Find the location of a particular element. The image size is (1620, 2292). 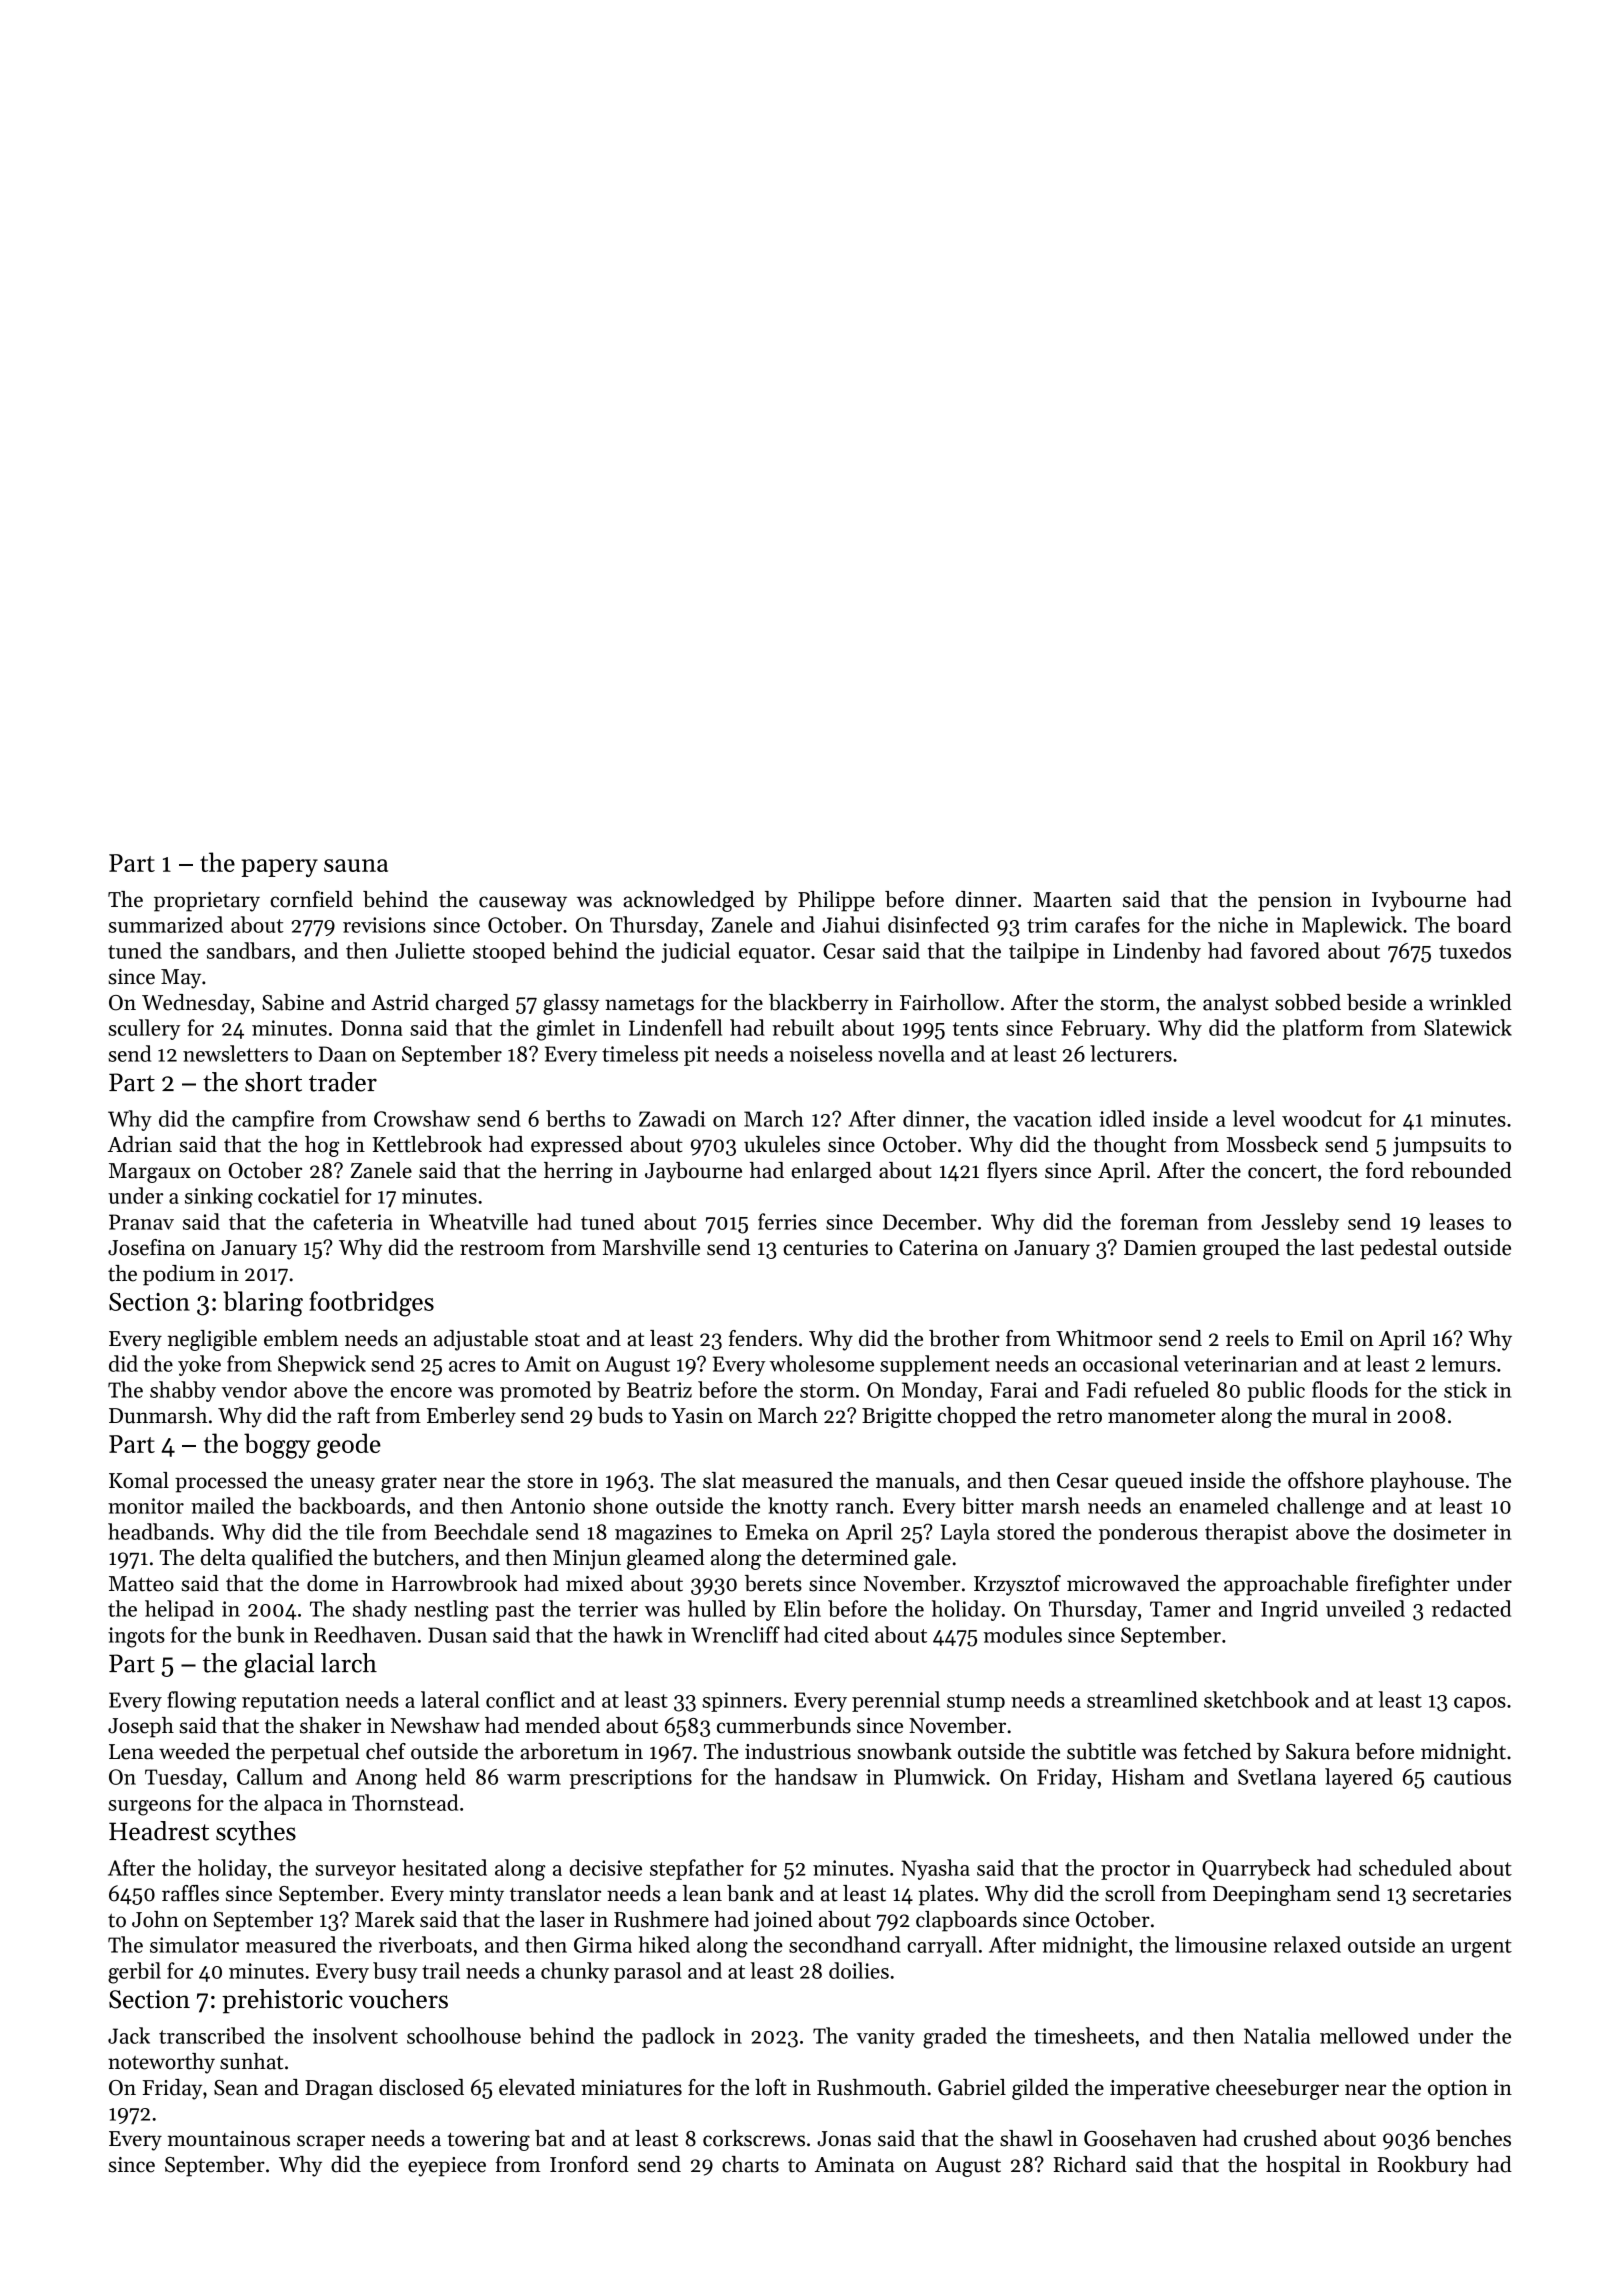

ukuleles is located at coordinates (782, 1144).
